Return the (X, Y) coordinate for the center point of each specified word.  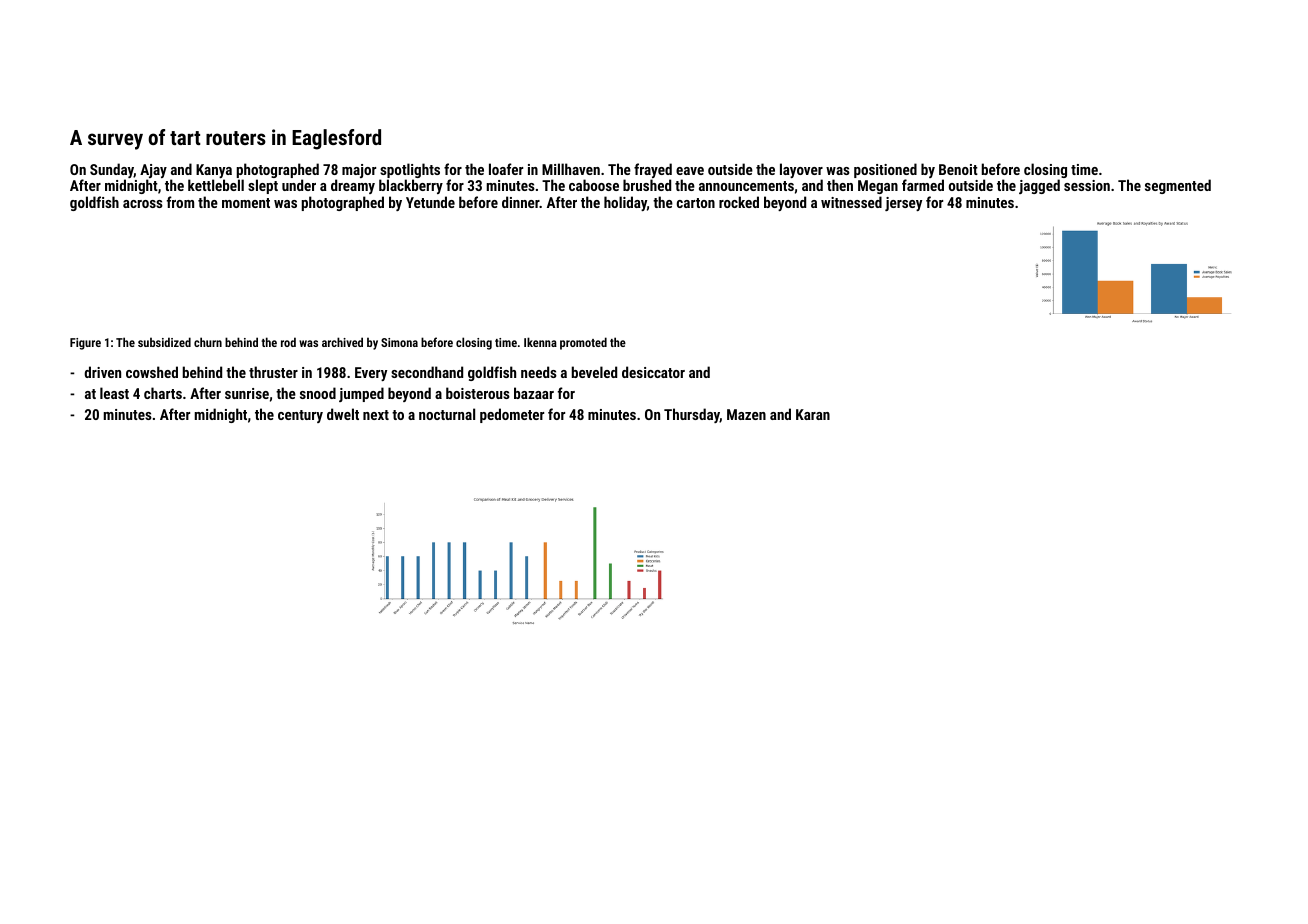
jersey (903, 204)
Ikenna (540, 342)
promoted (583, 343)
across (143, 204)
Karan (813, 414)
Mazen (746, 414)
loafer (506, 169)
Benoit (958, 169)
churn (208, 342)
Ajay (153, 172)
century (300, 416)
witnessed (851, 202)
